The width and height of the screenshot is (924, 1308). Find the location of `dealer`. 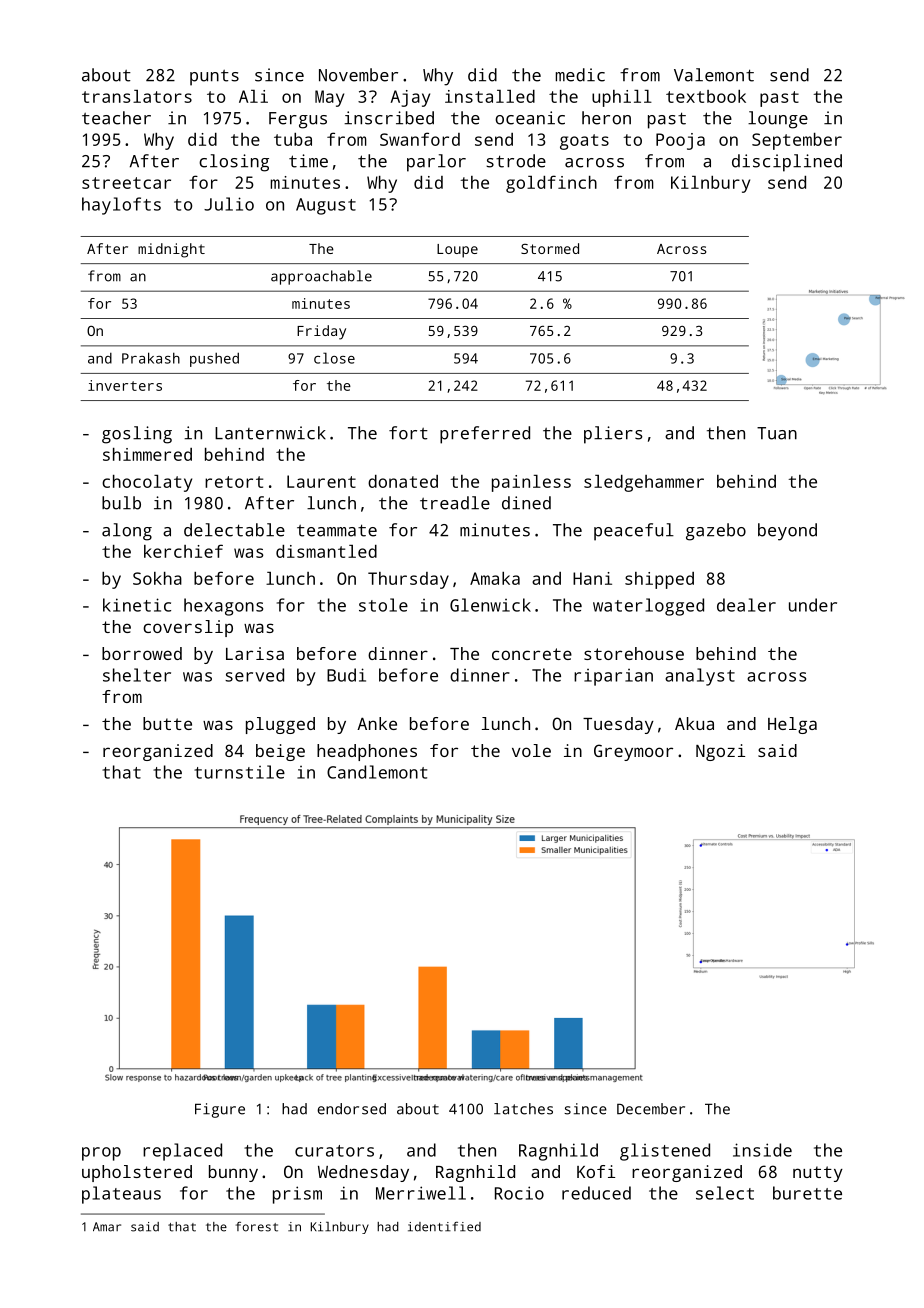

dealer is located at coordinates (746, 605).
